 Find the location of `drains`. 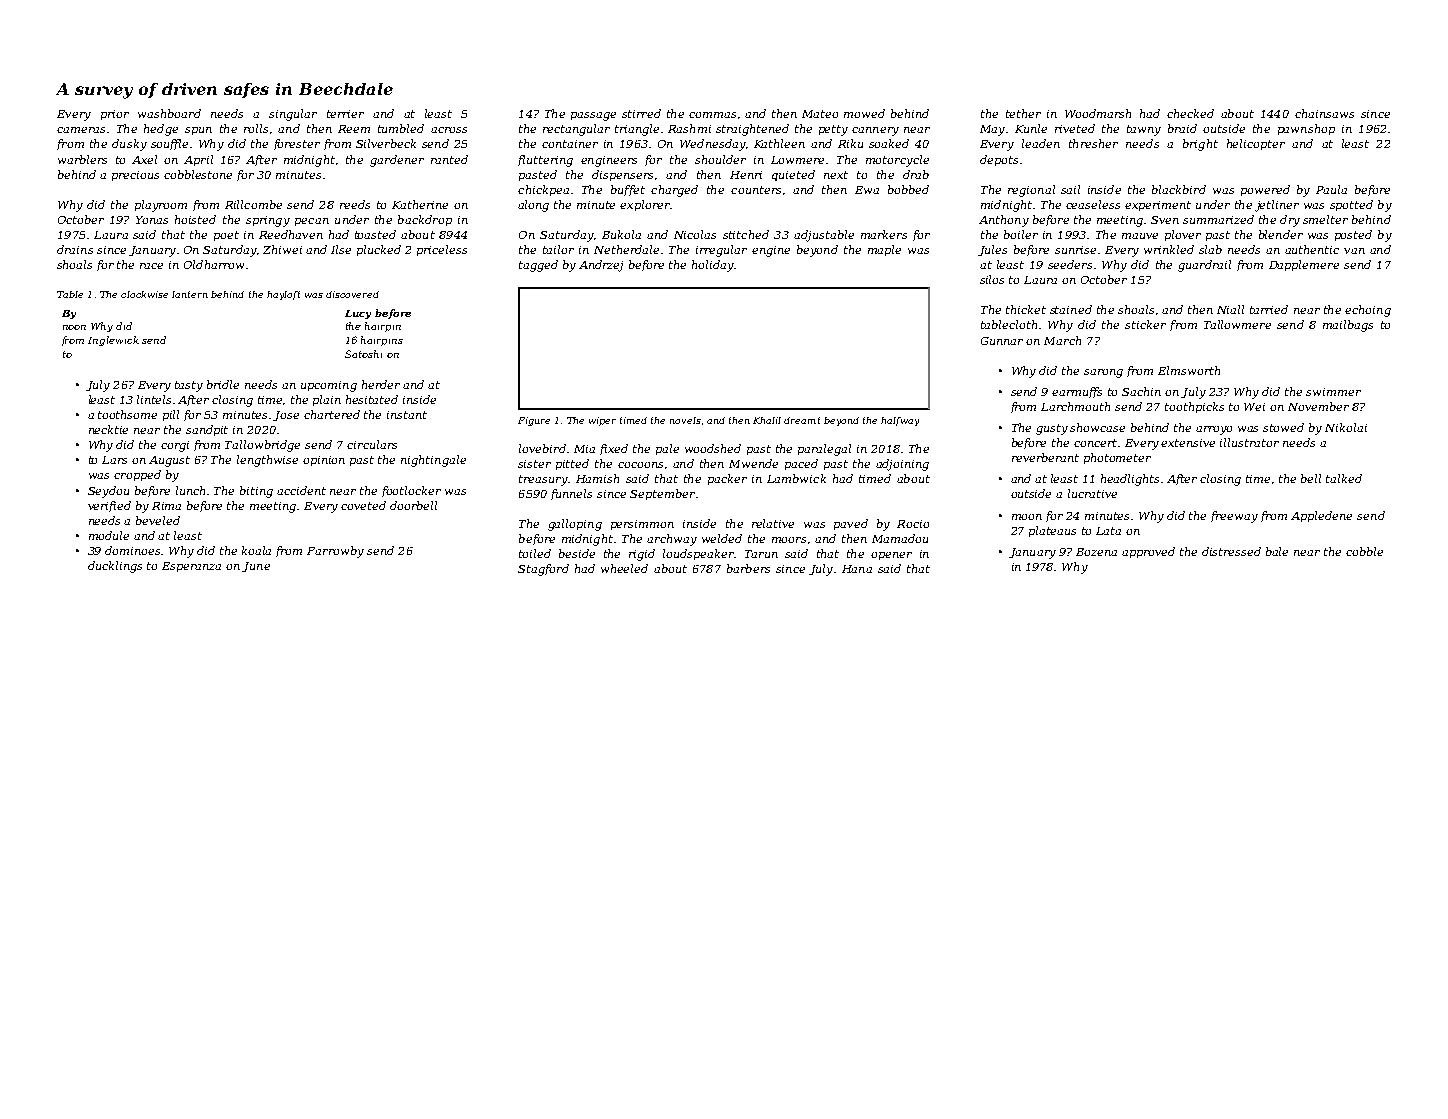

drains is located at coordinates (75, 249).
